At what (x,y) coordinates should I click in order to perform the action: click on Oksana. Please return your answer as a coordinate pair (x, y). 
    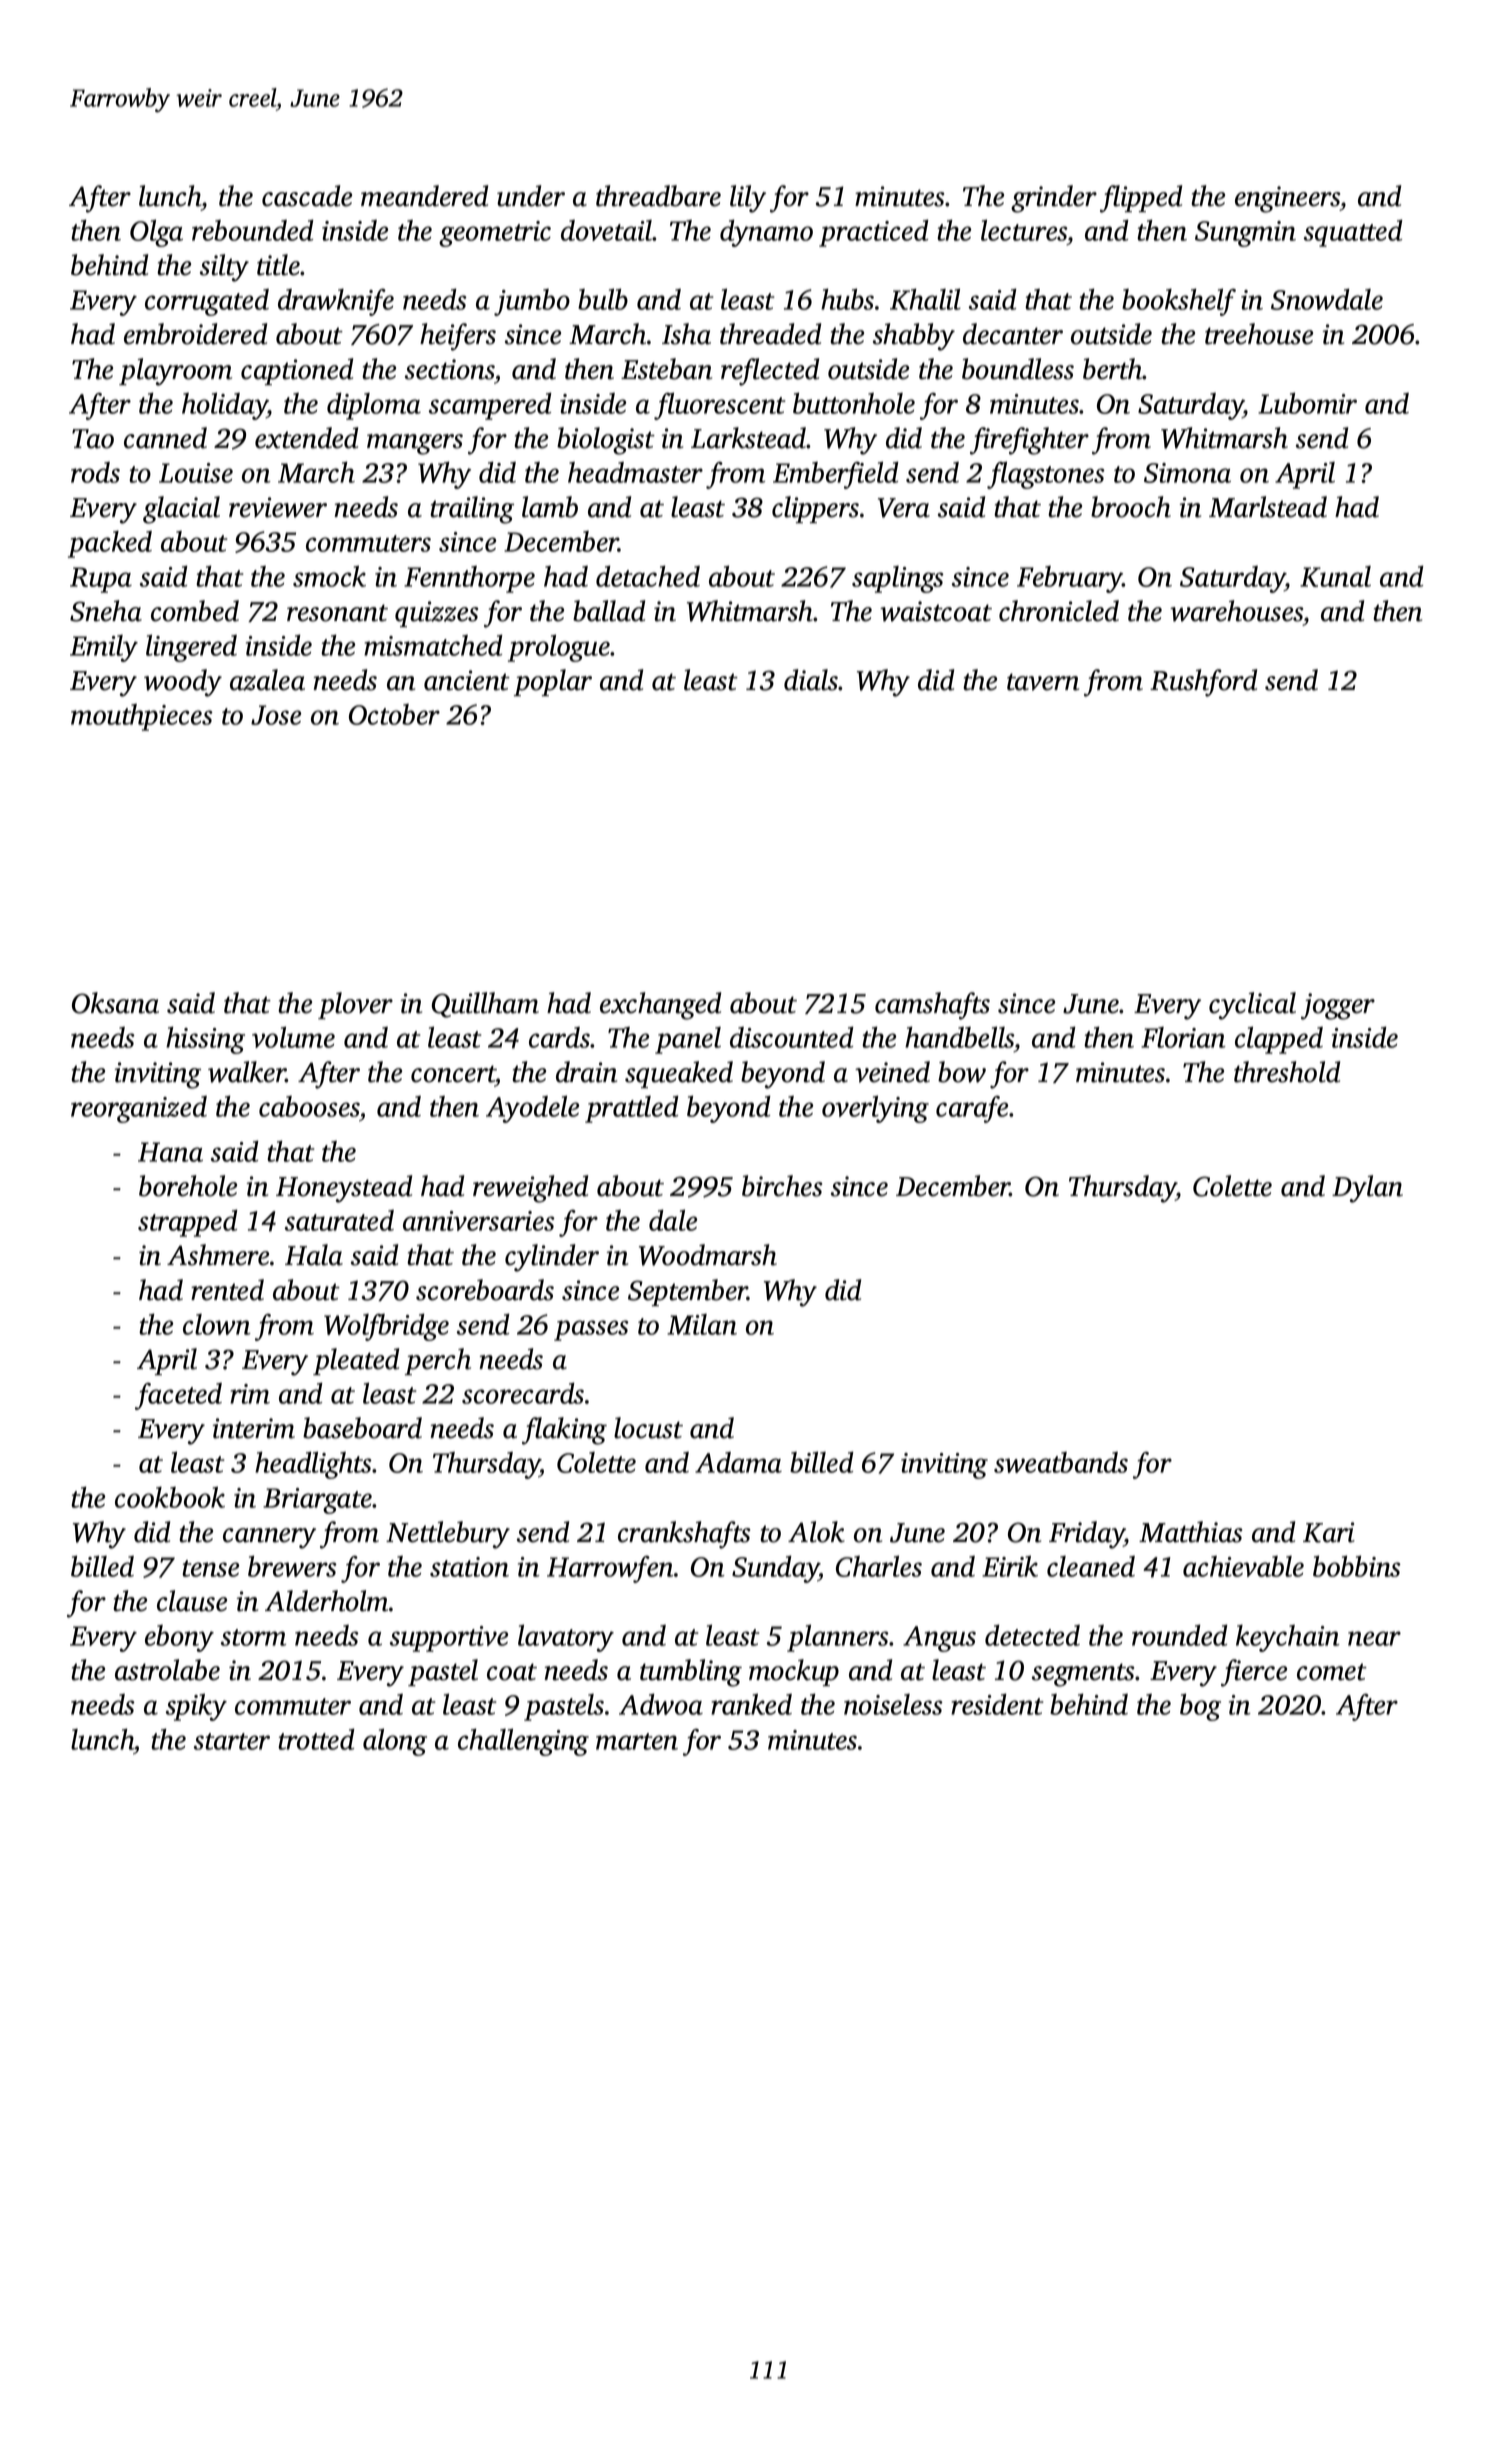
    Looking at the image, I should click on (115, 1003).
